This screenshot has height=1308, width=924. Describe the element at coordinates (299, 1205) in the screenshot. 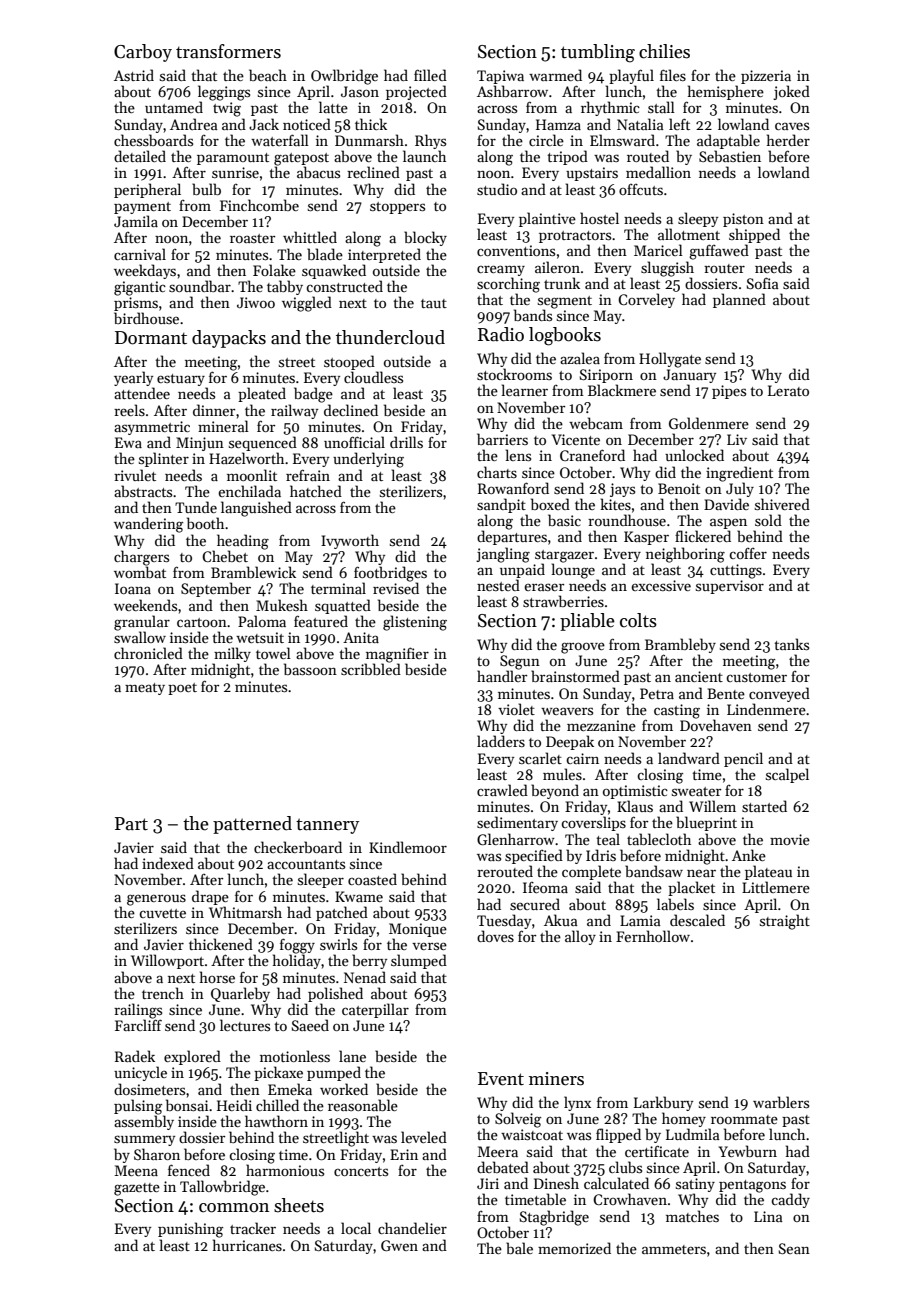

I see `sheets` at that location.
